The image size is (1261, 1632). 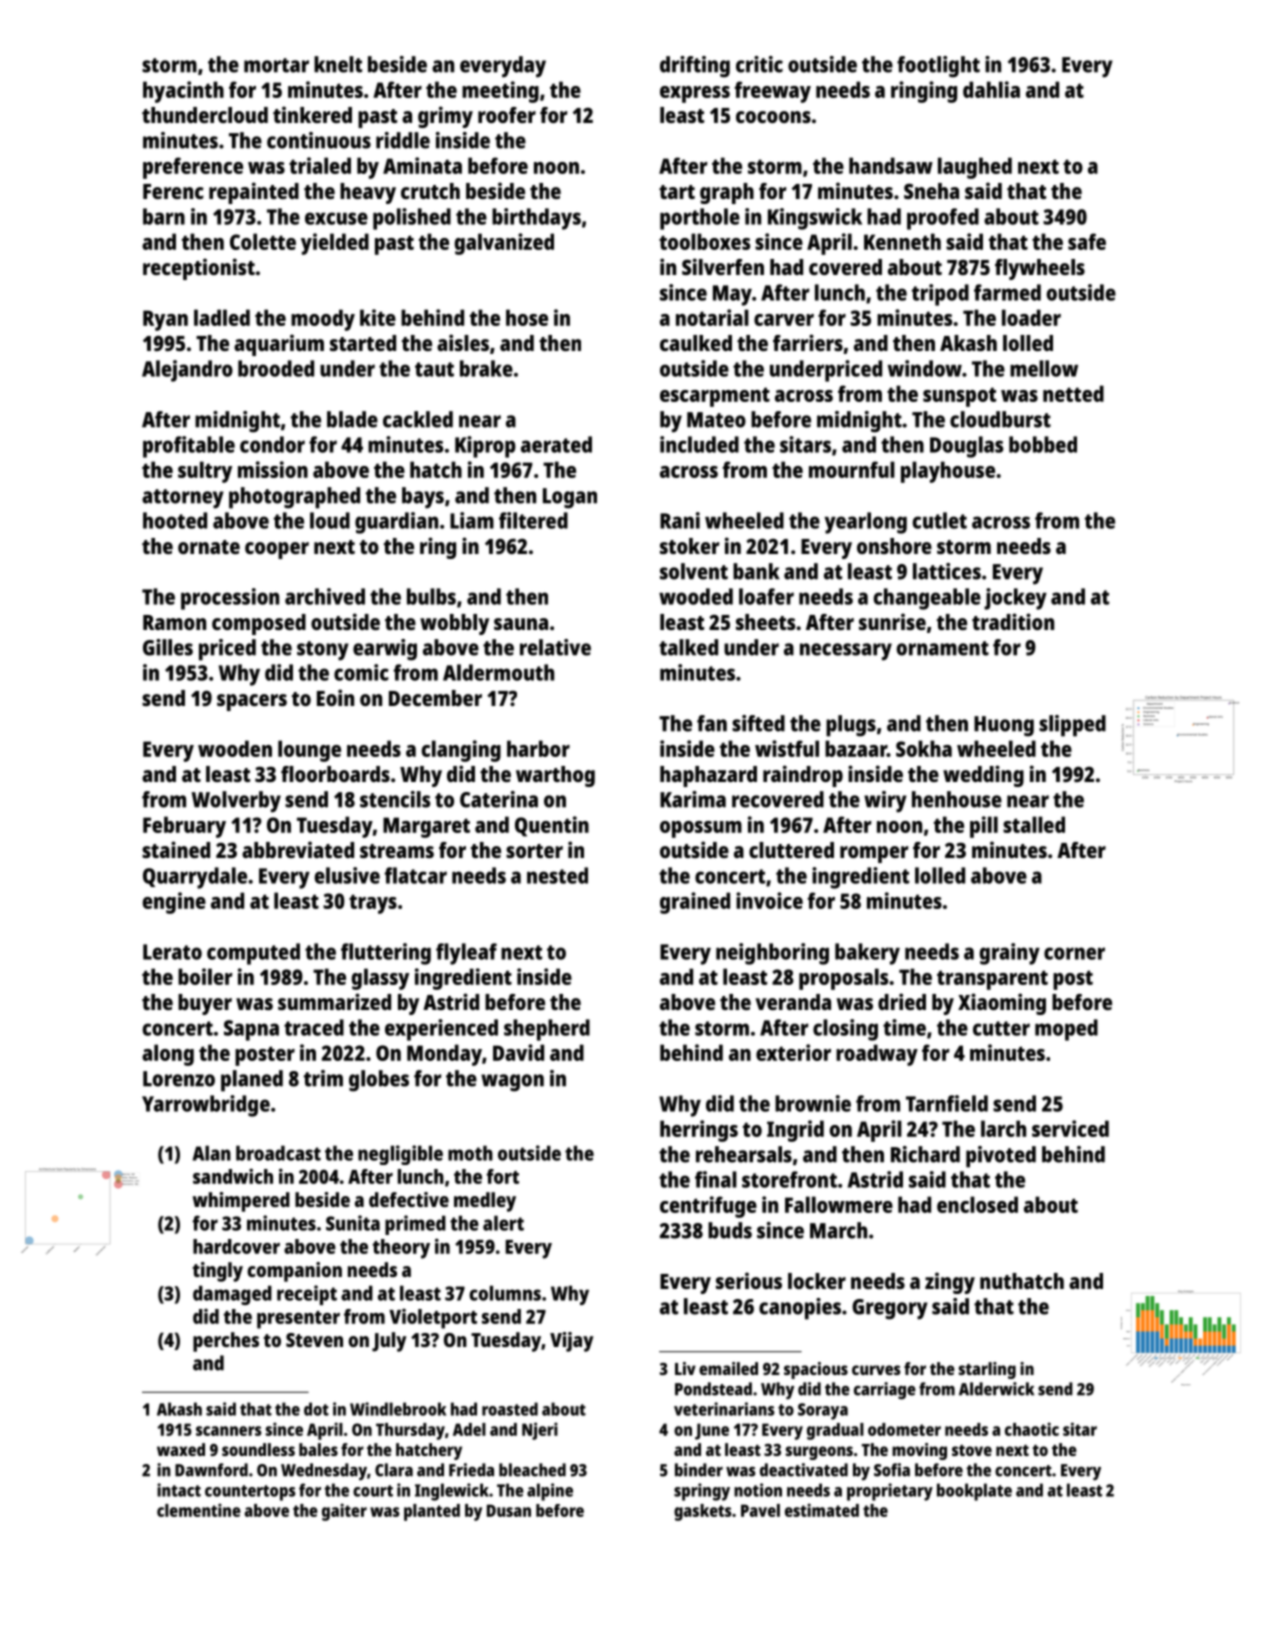 I want to click on knelt, so click(x=338, y=64).
